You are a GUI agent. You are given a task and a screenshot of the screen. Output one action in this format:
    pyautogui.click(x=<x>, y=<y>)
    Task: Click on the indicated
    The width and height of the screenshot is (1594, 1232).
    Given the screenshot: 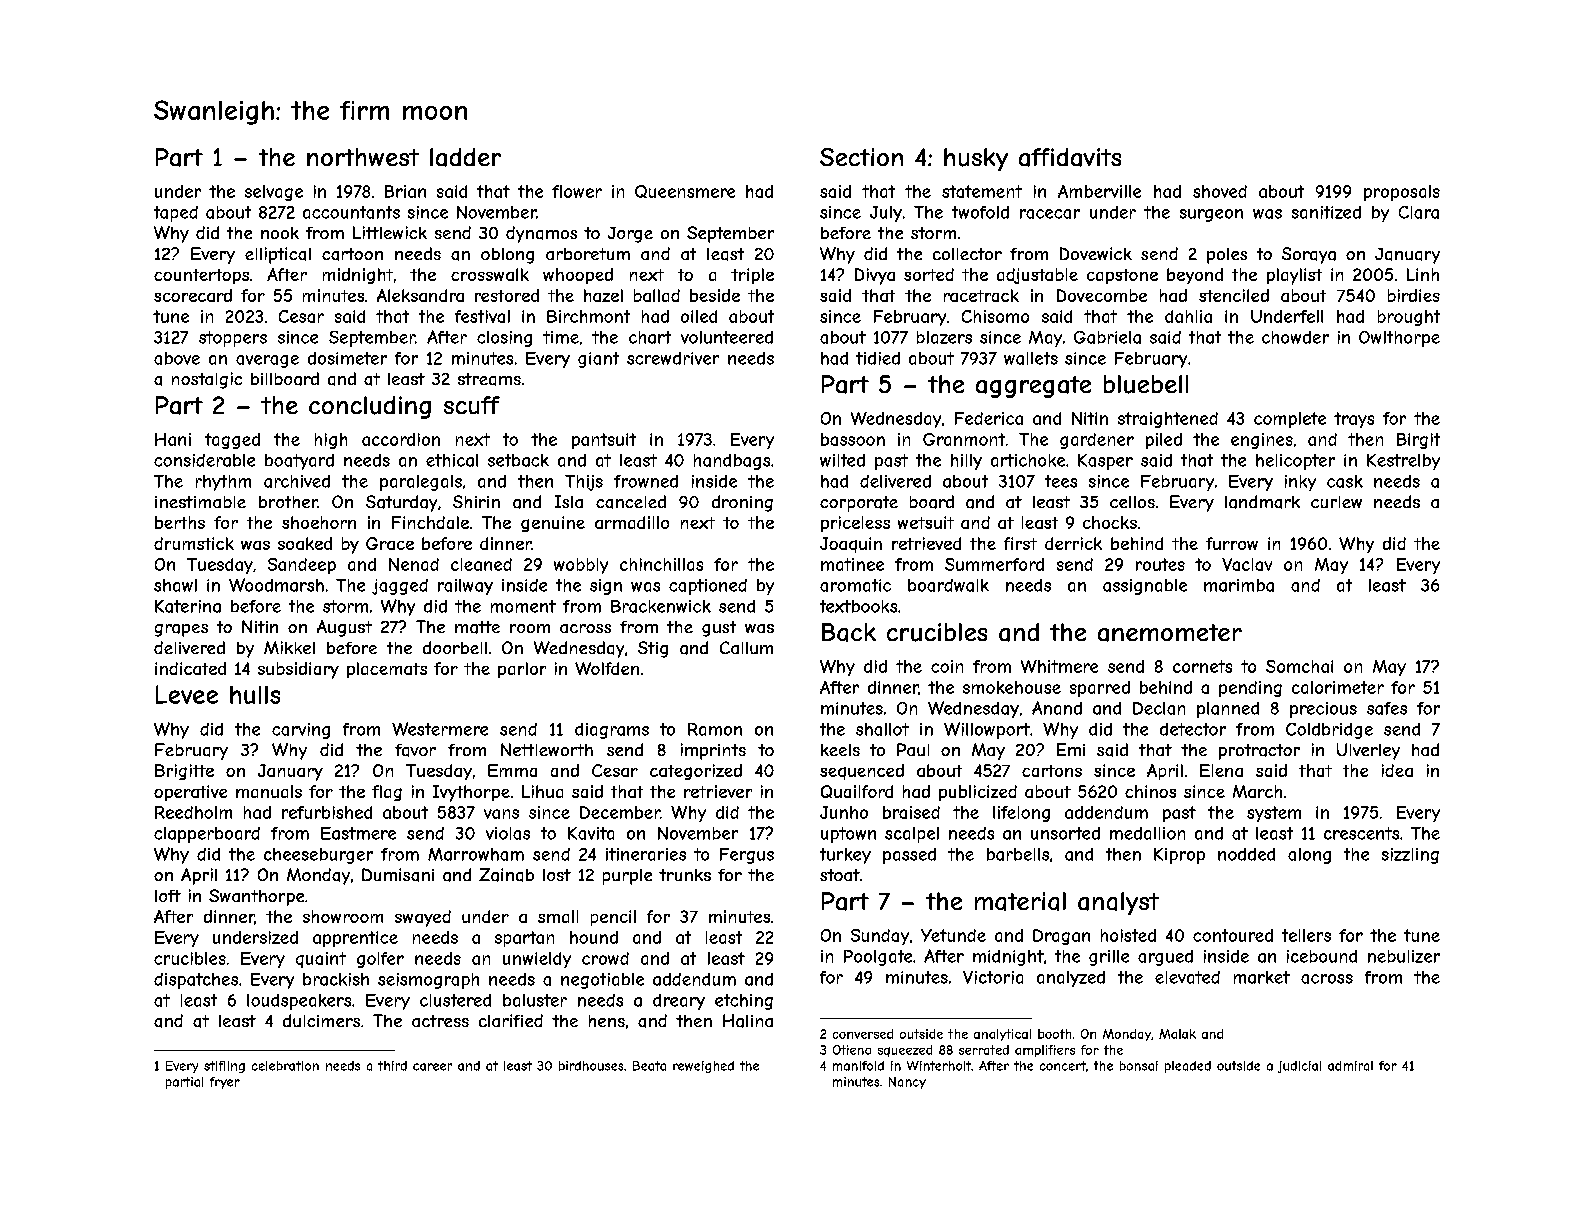 What is the action you would take?
    pyautogui.click(x=190, y=668)
